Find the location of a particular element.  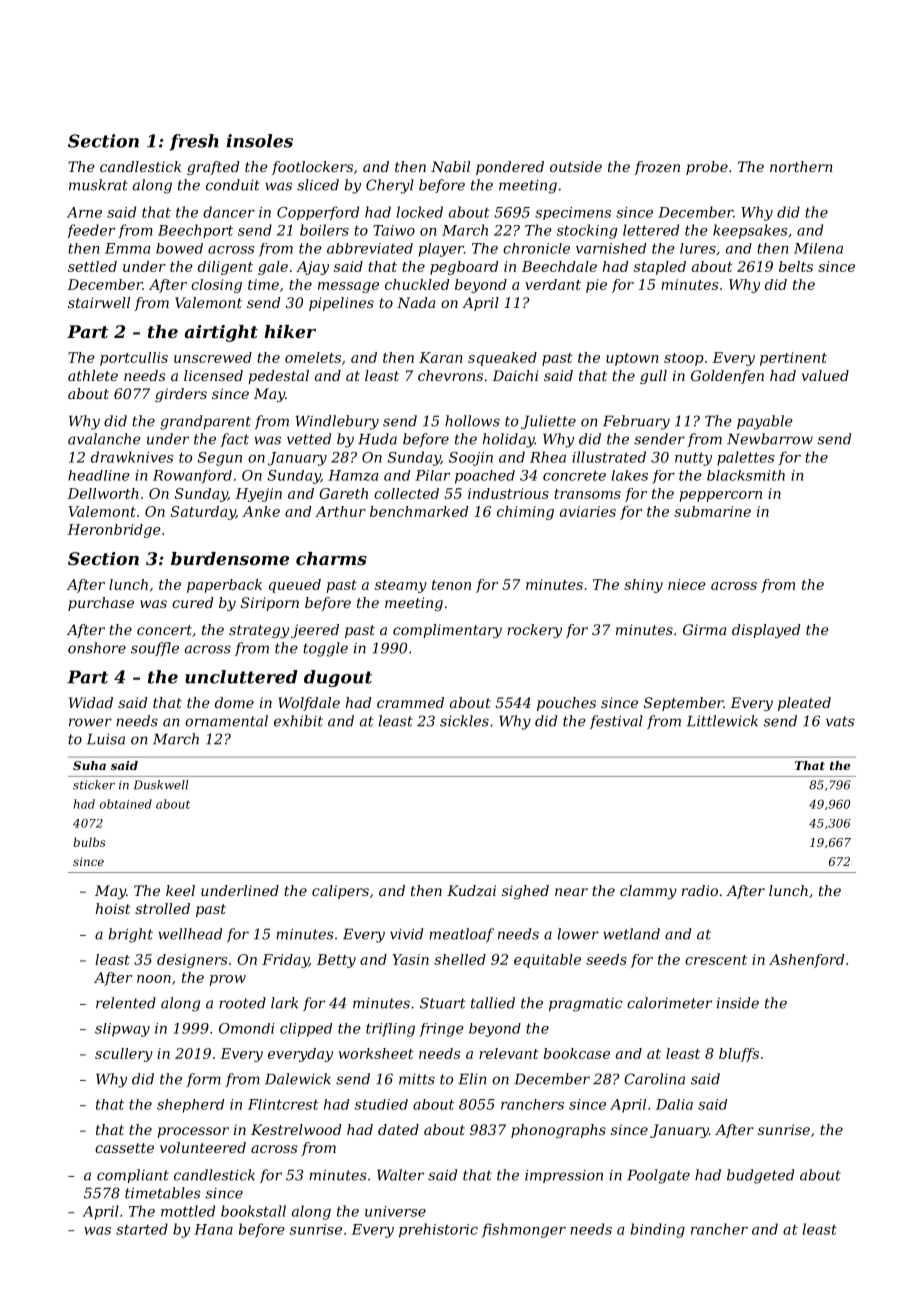

sickles is located at coordinates (464, 721).
